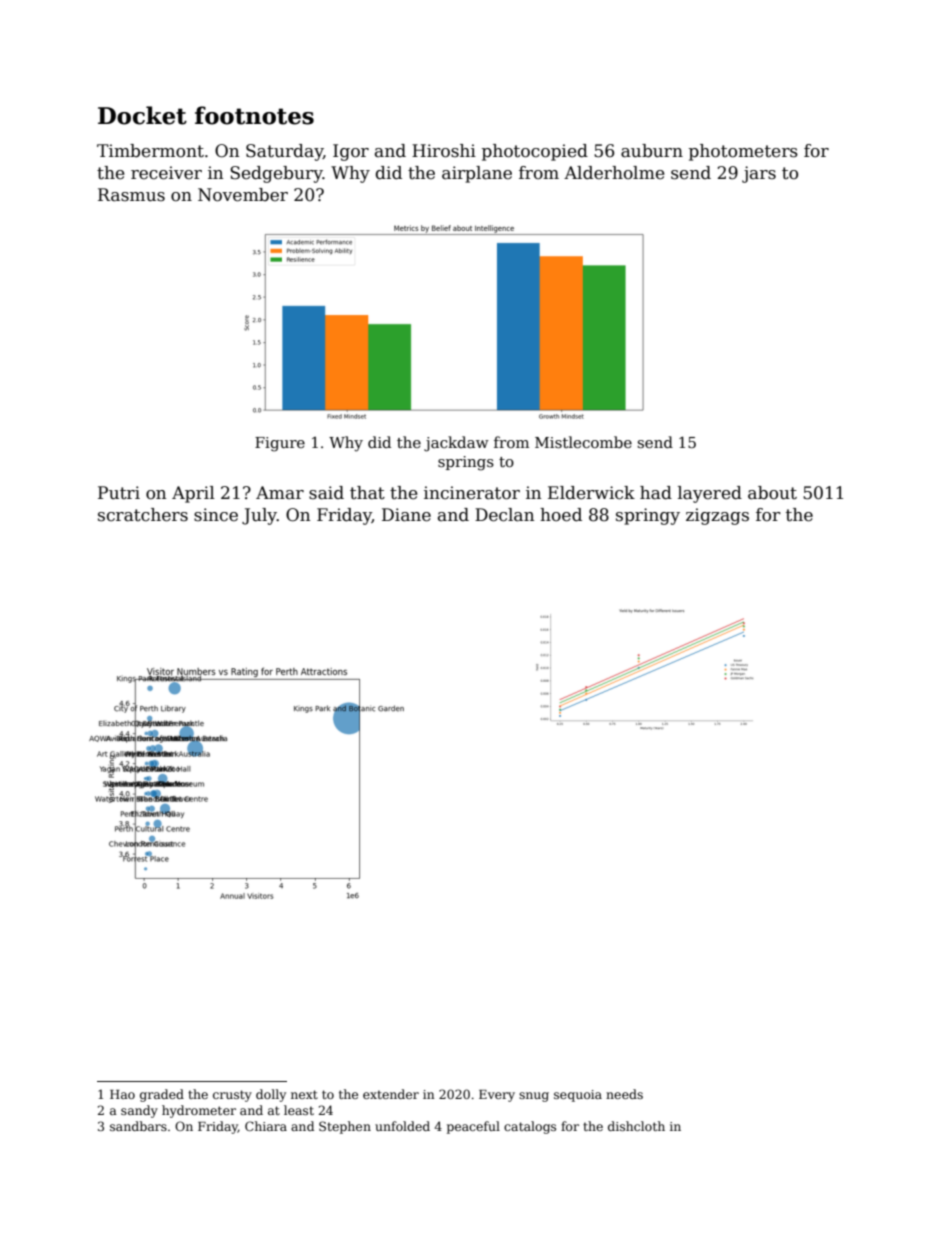 The image size is (952, 1233). Describe the element at coordinates (759, 174) in the image. I see `jars` at that location.
